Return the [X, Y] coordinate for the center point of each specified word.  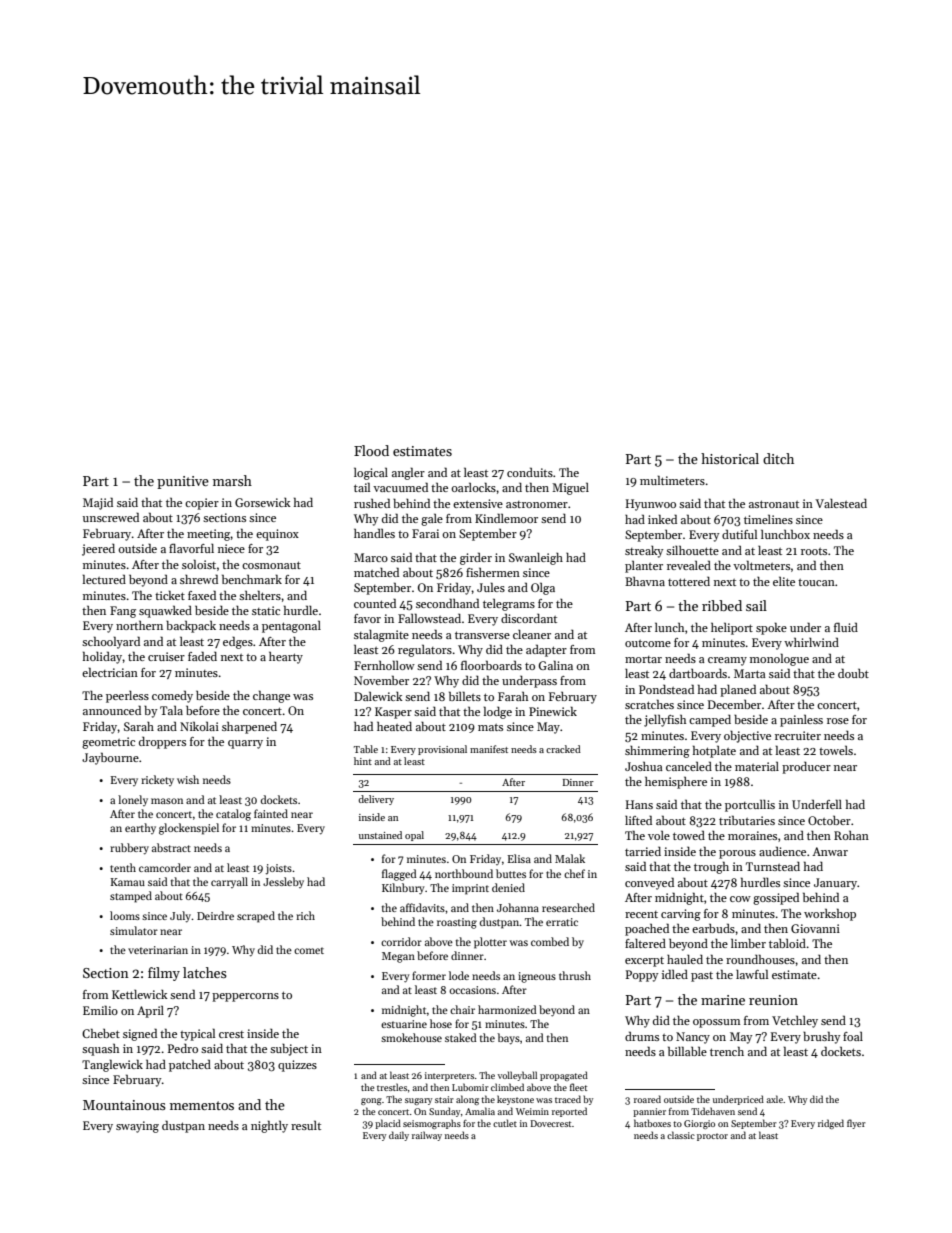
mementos [202, 1105]
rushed [372, 503]
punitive [183, 482]
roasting [457, 923]
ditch [778, 458]
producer [806, 768]
